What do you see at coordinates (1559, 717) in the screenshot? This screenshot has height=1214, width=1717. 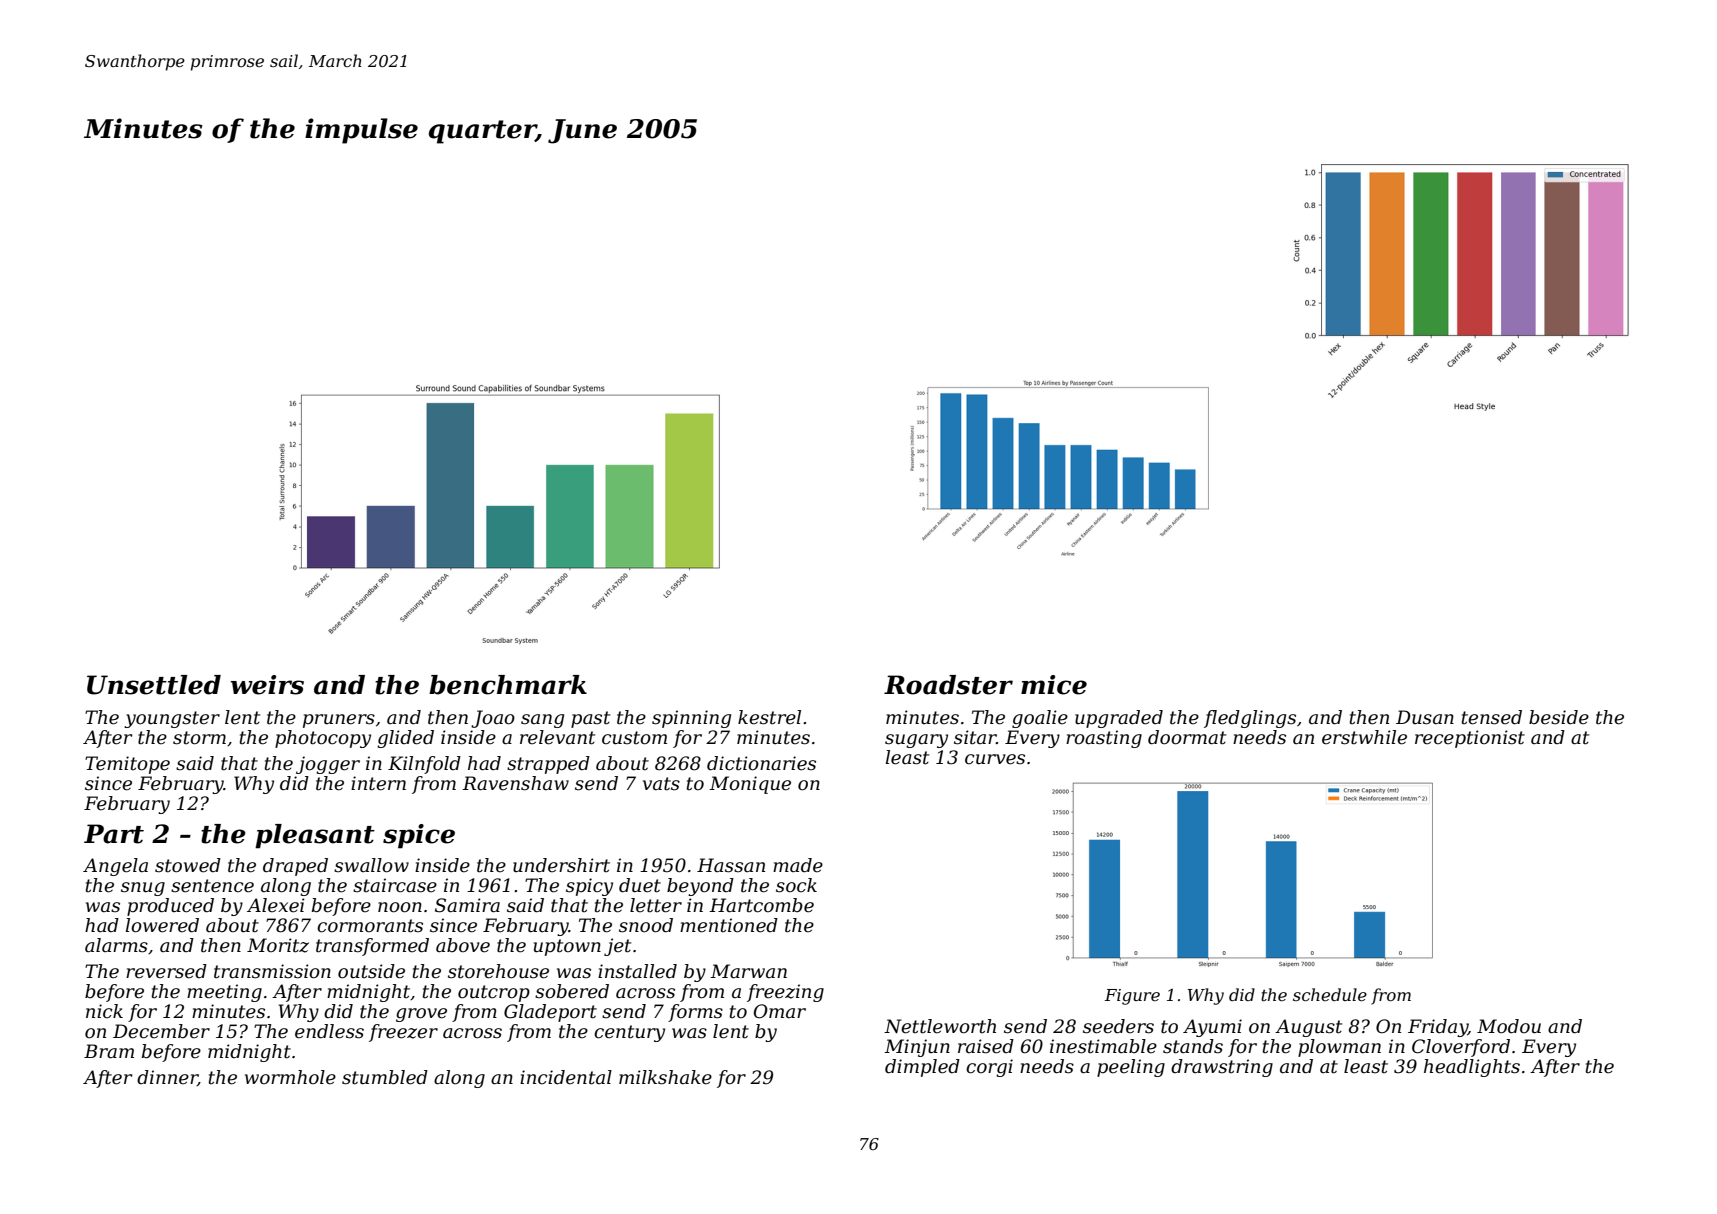 I see `beside` at bounding box center [1559, 717].
